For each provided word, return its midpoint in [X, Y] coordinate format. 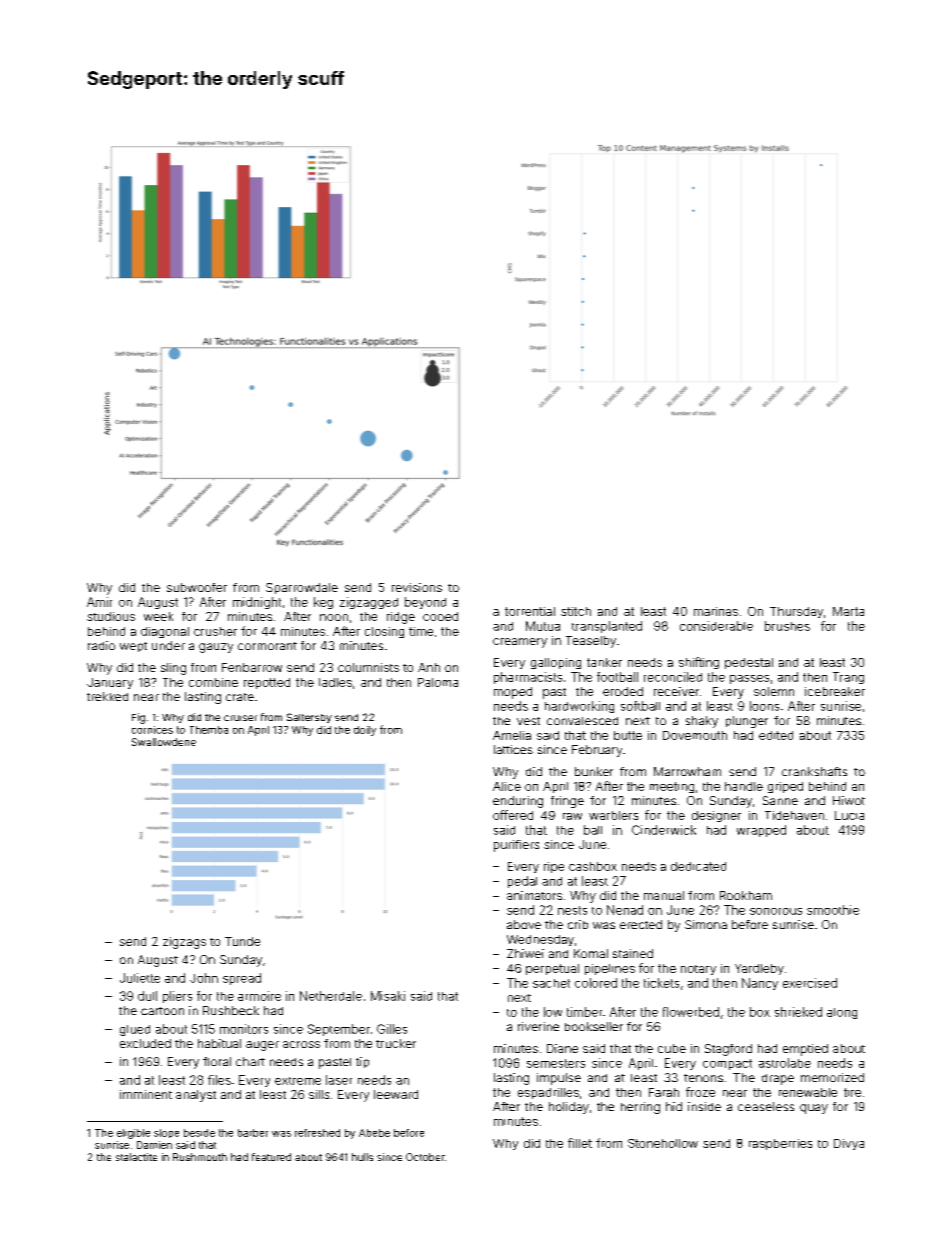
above [524, 924]
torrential [530, 611]
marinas [716, 611]
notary [698, 970]
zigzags [184, 943]
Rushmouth [200, 1157]
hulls [362, 1157]
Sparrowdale [302, 588]
